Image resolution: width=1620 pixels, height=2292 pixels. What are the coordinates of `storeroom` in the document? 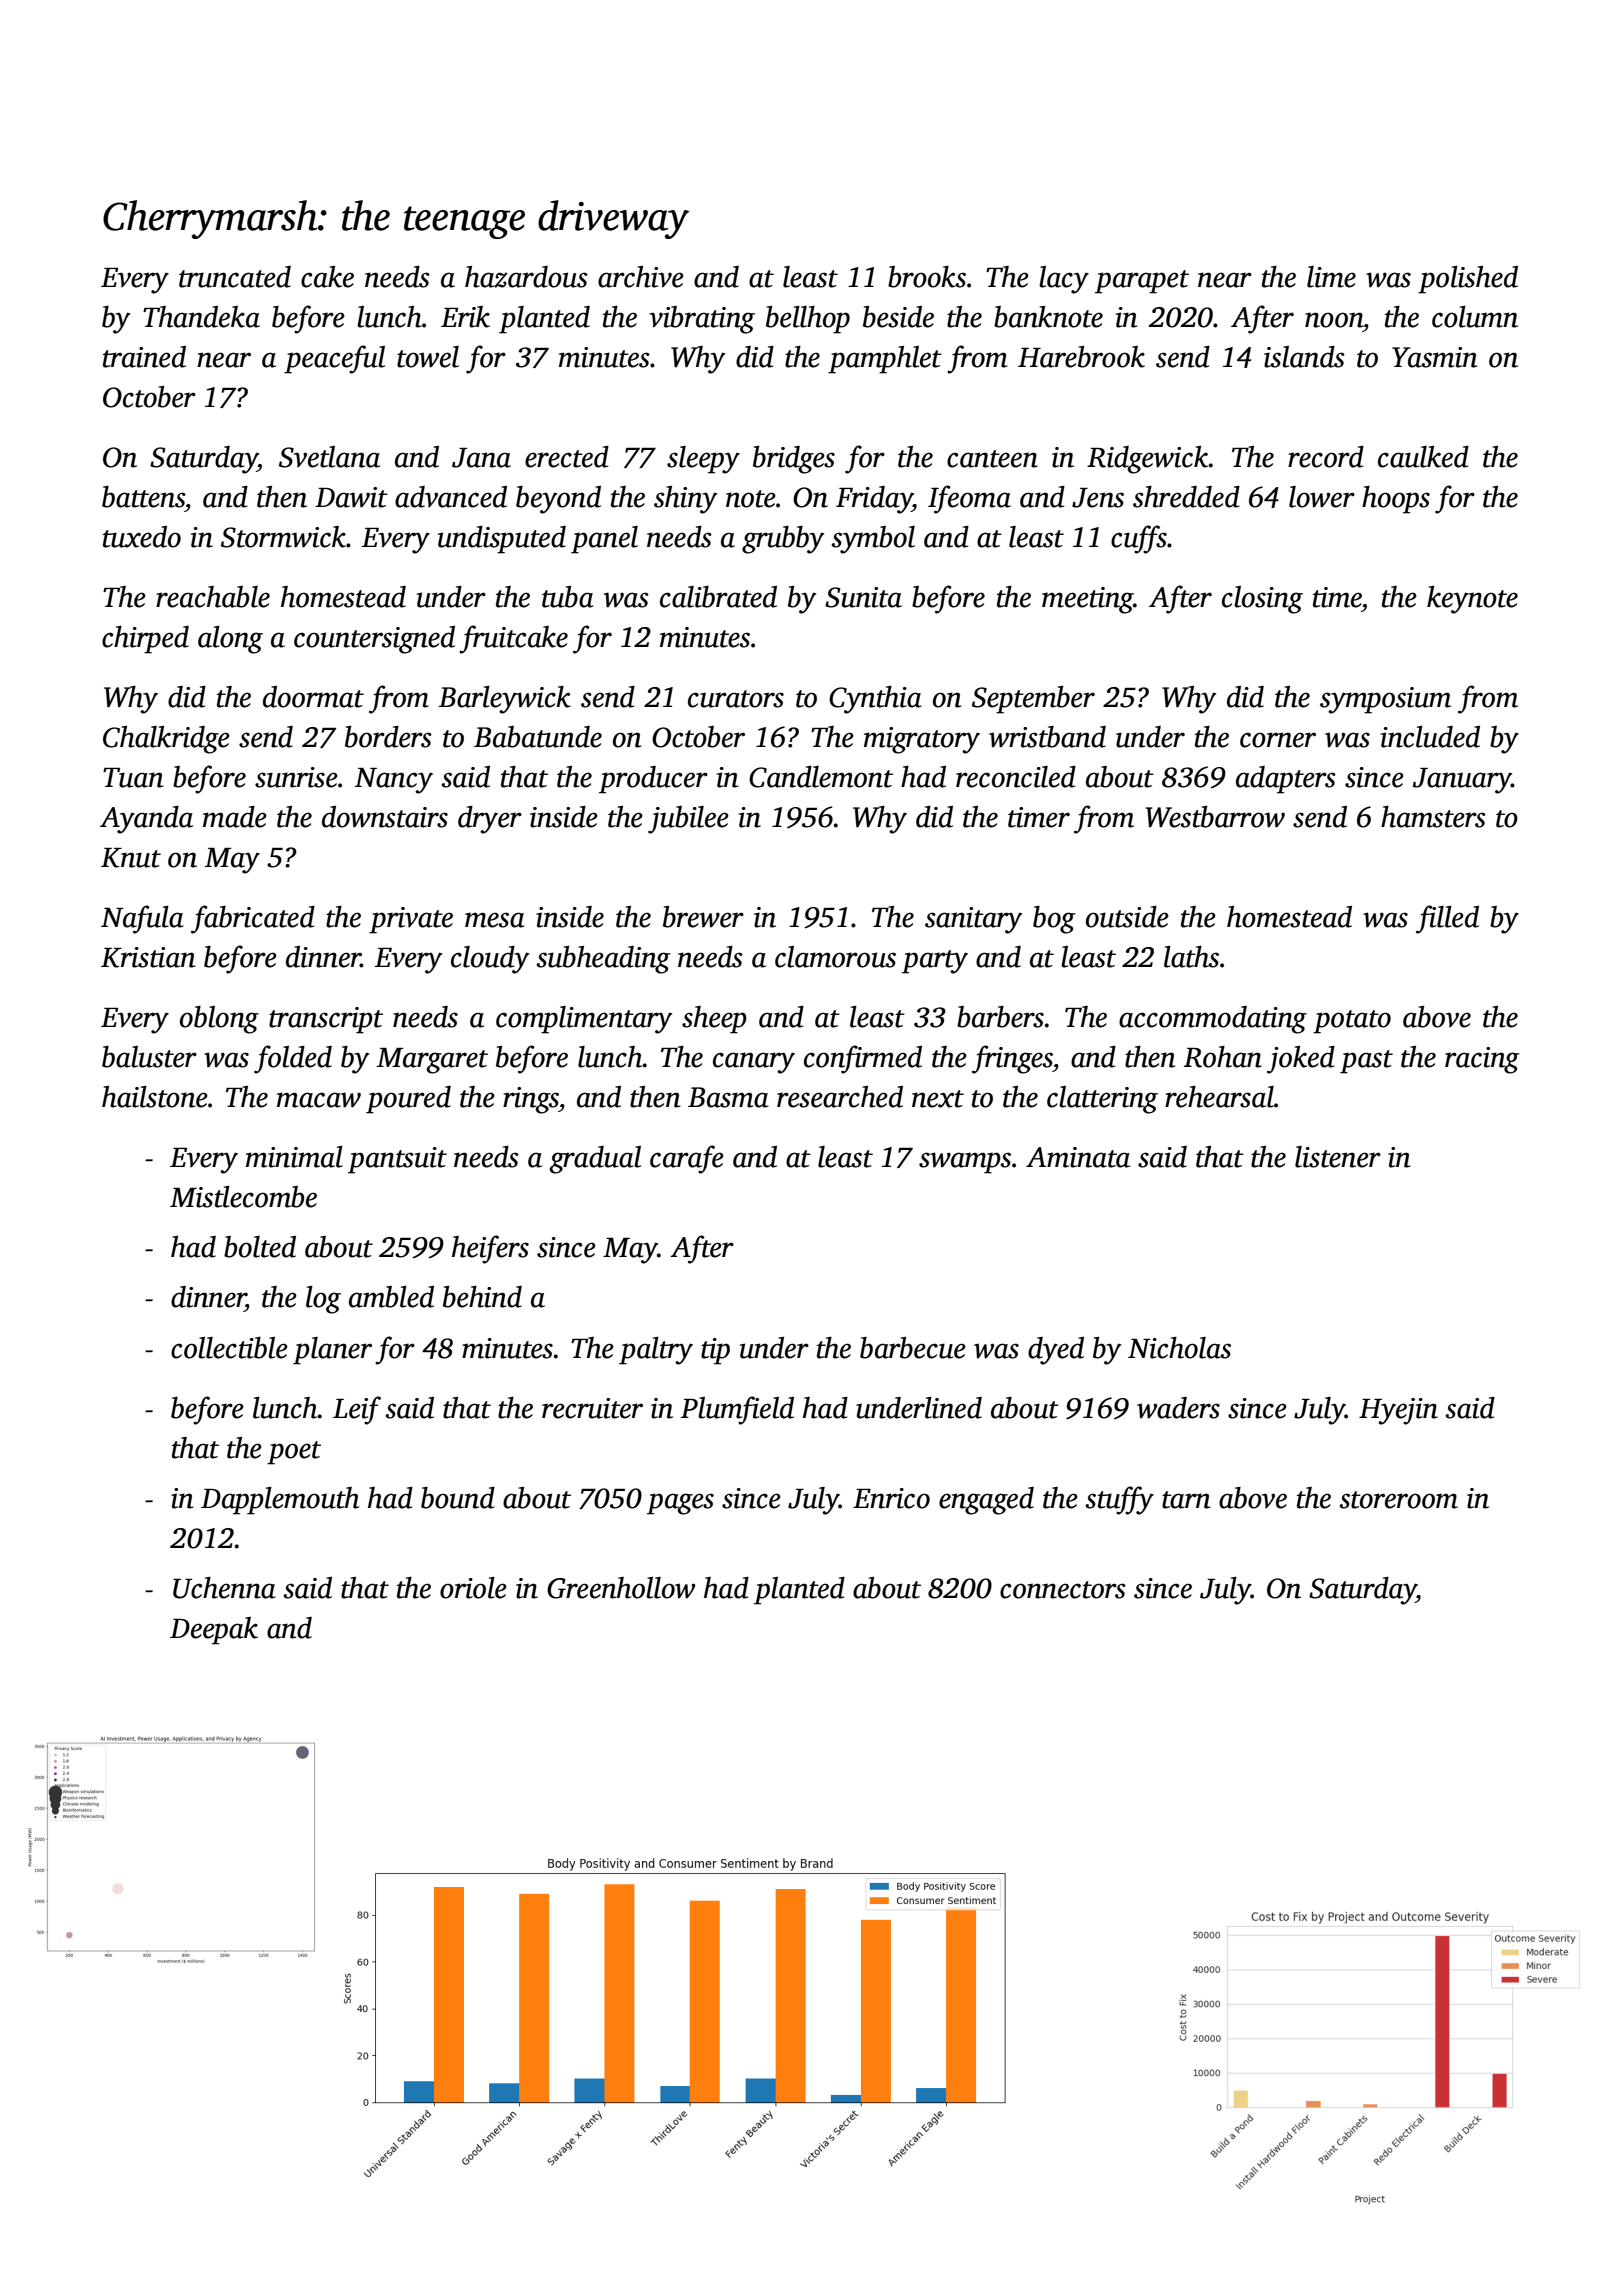 It's located at (1398, 1500).
